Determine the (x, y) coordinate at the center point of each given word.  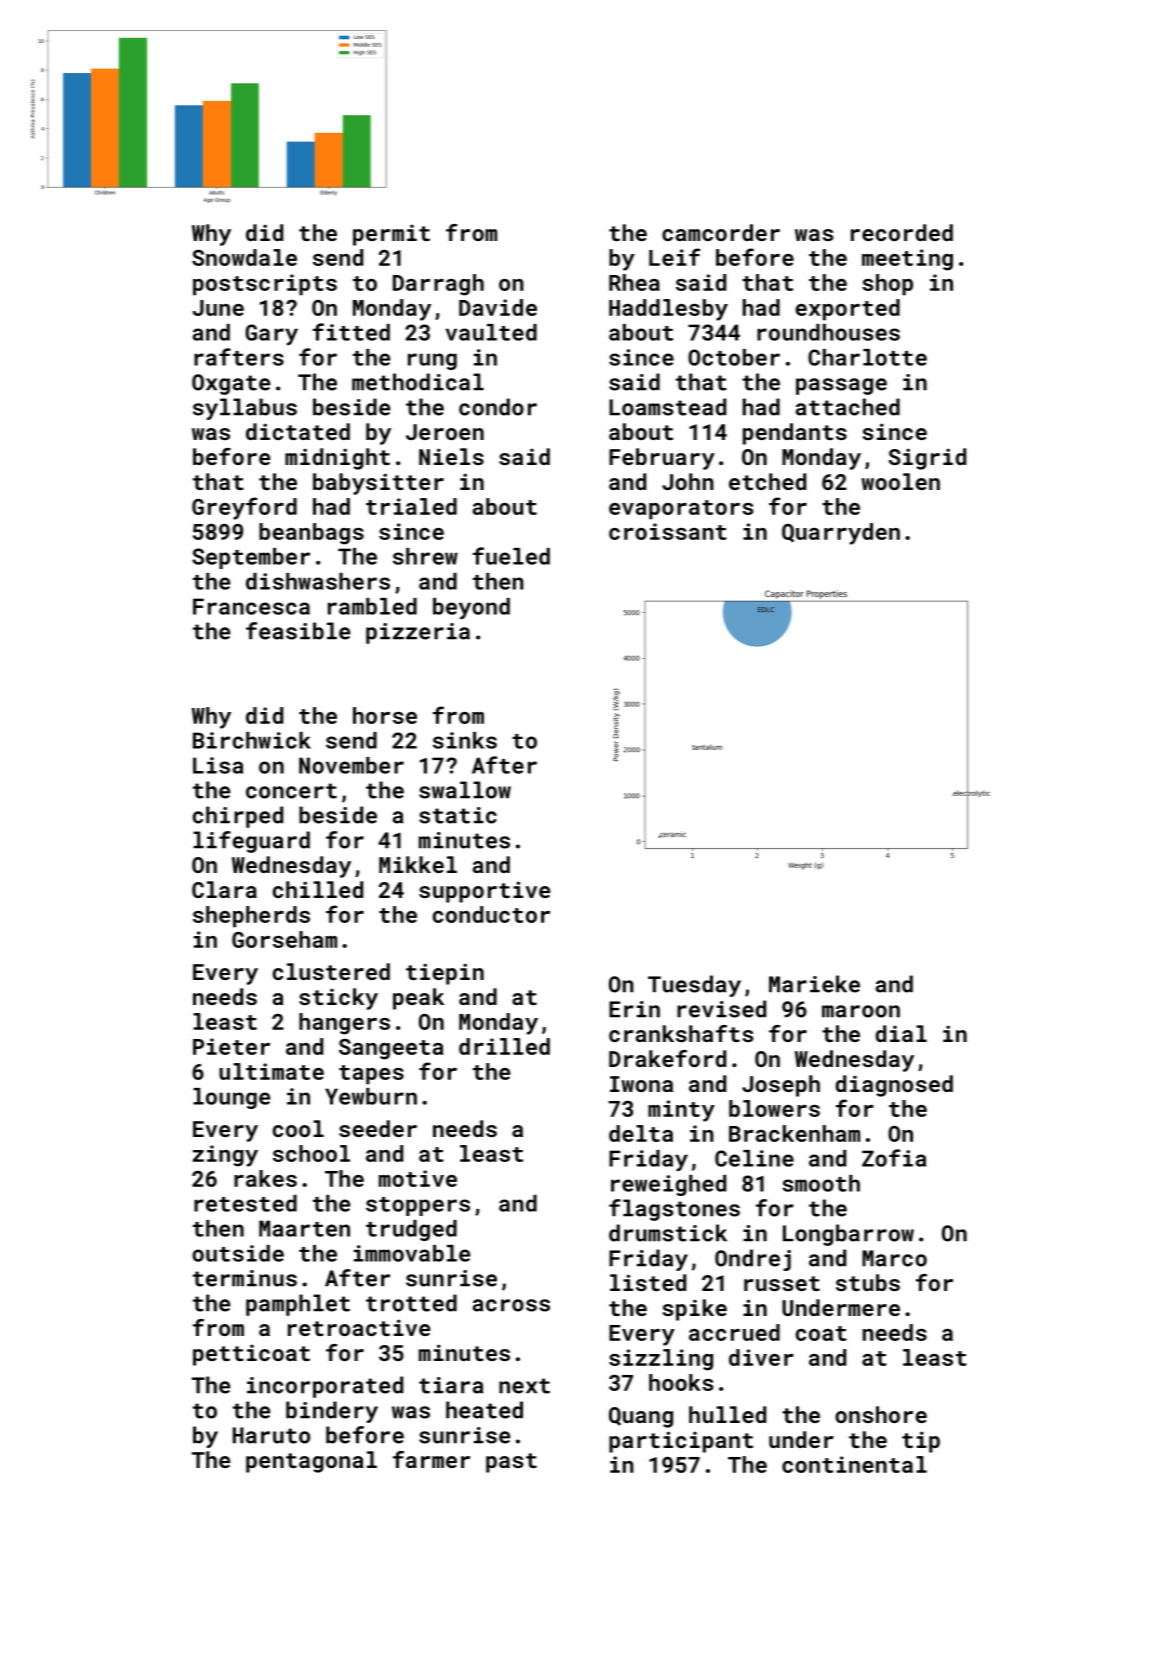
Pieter (231, 1046)
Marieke (814, 984)
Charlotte (867, 357)
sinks (465, 740)
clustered (331, 971)
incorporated (325, 1387)
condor (498, 407)
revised (721, 1009)
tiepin (445, 974)
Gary (271, 334)
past (511, 1463)
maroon (861, 1011)
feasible (298, 631)
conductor (491, 914)
